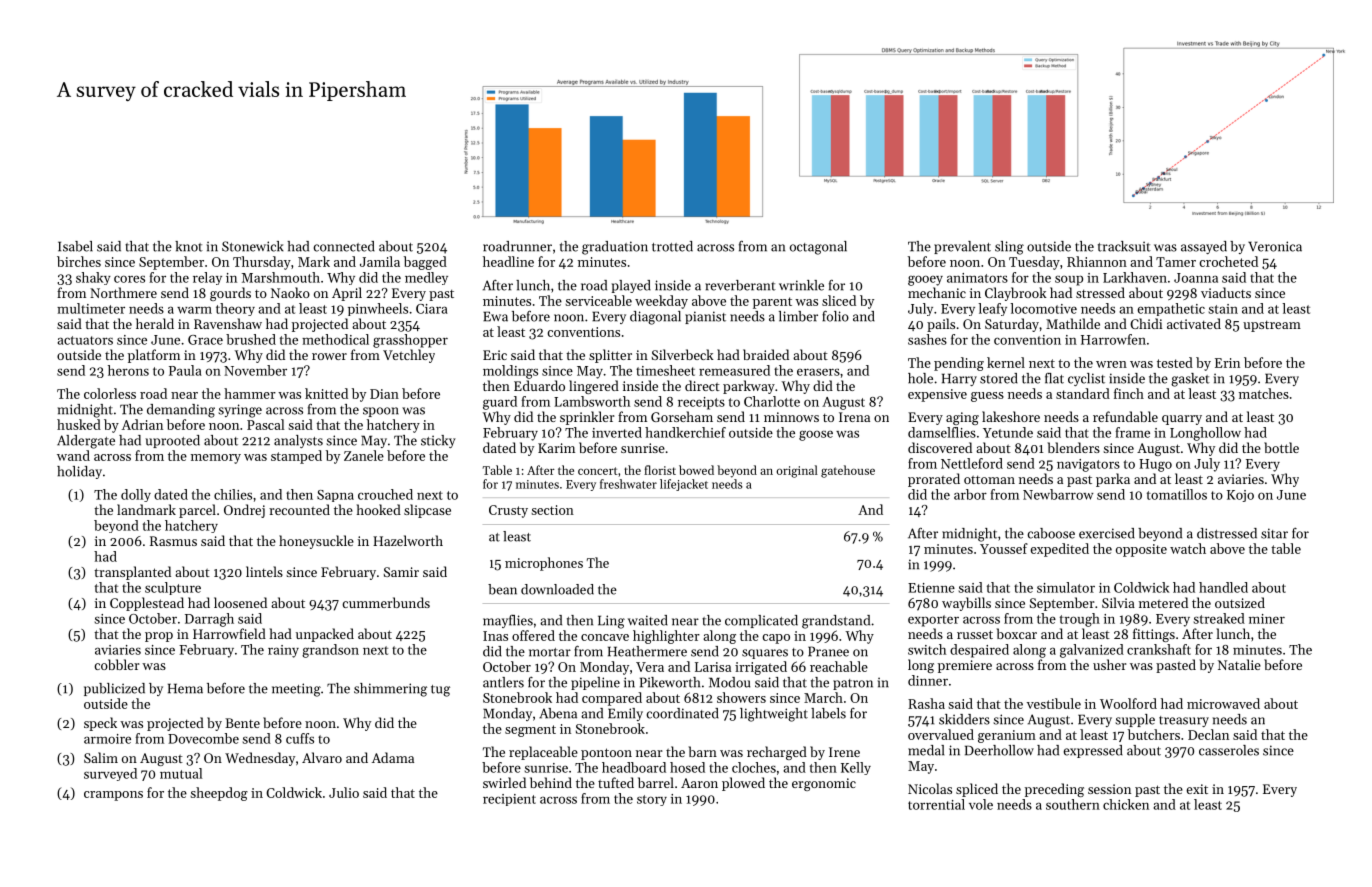 The image size is (1372, 887). I want to click on publicized, so click(114, 689).
